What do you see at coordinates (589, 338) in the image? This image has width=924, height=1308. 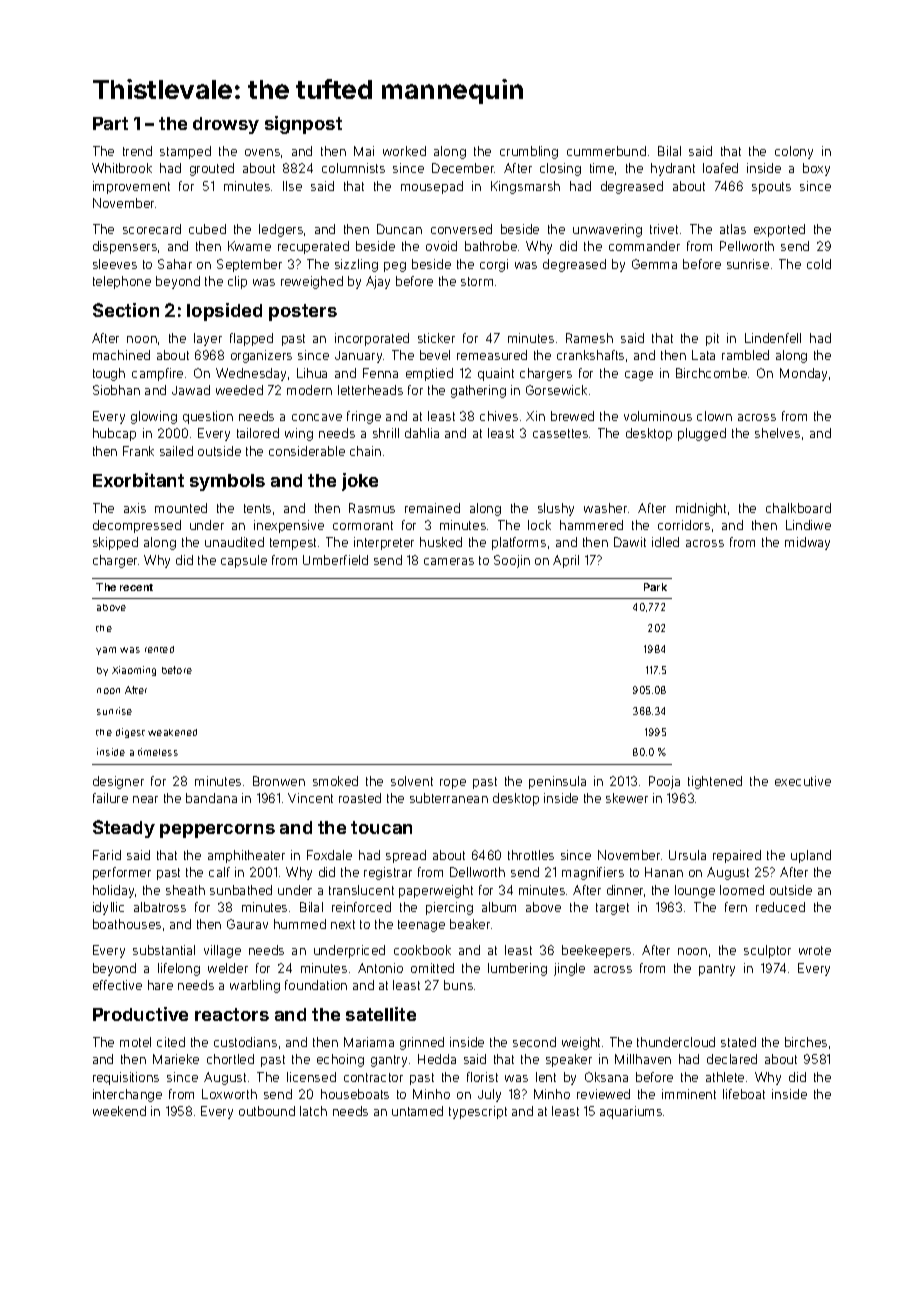 I see `Ramesh` at bounding box center [589, 338].
